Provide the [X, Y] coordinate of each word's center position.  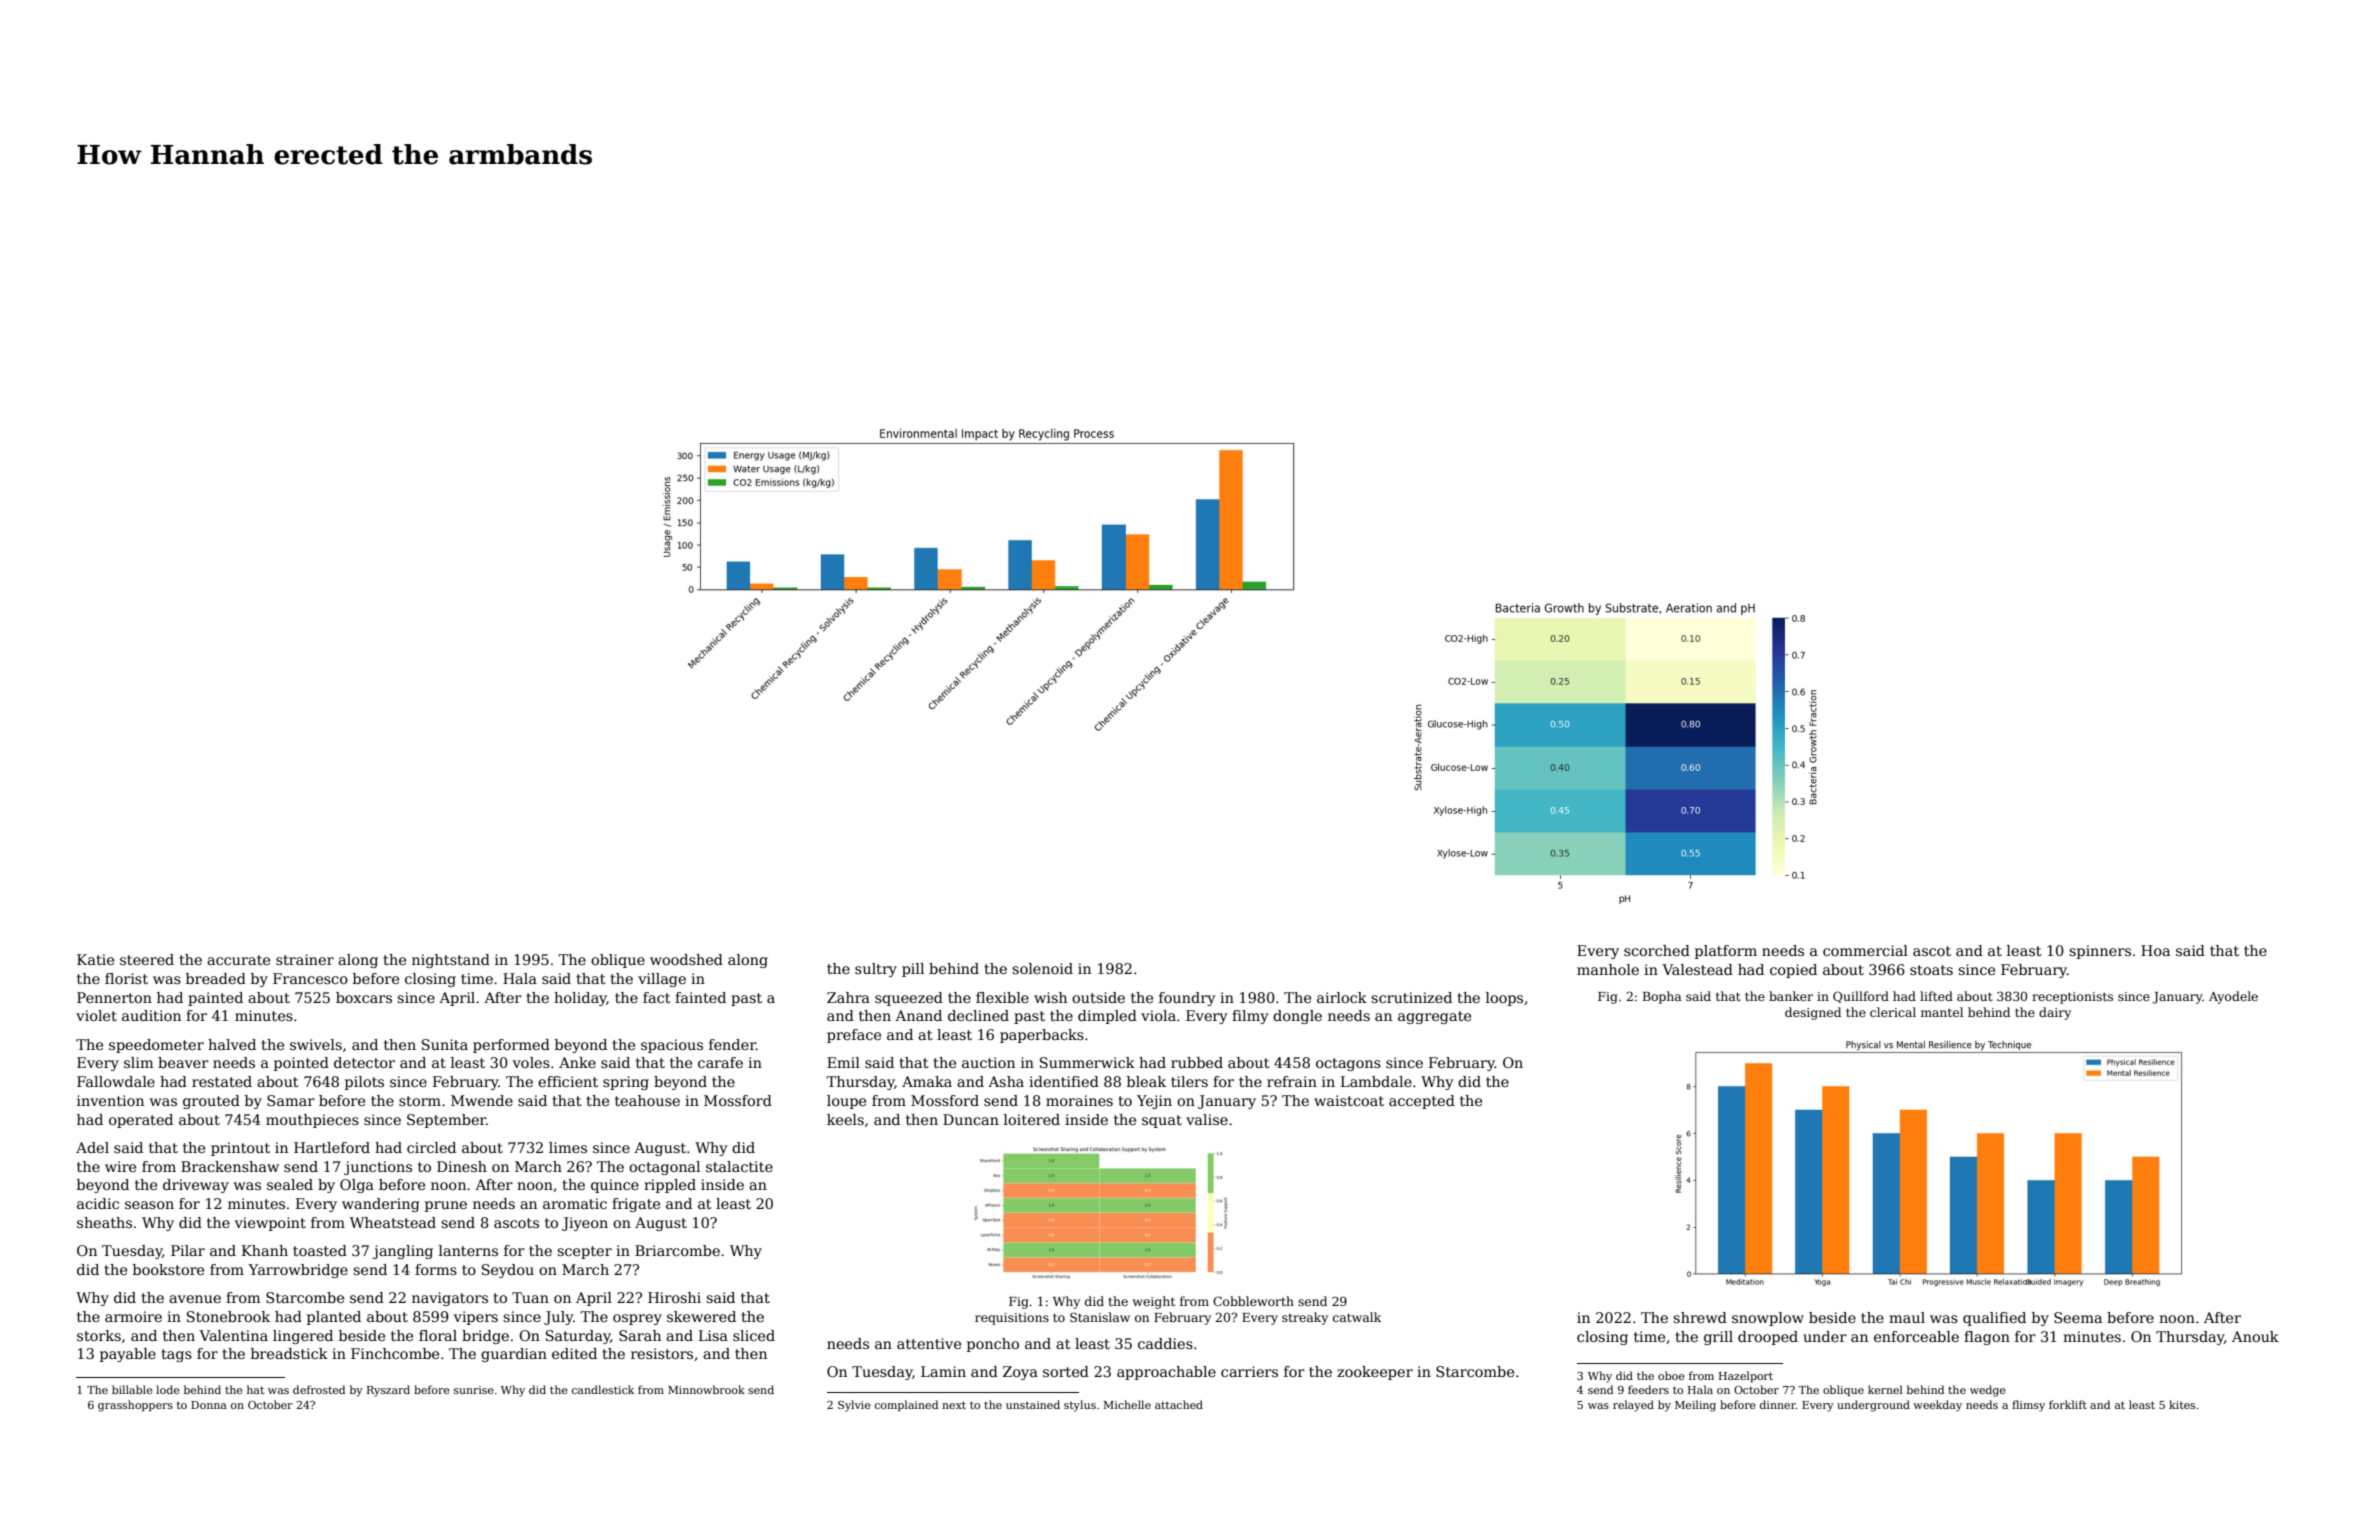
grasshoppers [135, 1406]
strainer [305, 959]
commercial [1865, 950]
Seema [2078, 1317]
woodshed [686, 959]
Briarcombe [677, 1250]
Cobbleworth [1253, 1301]
